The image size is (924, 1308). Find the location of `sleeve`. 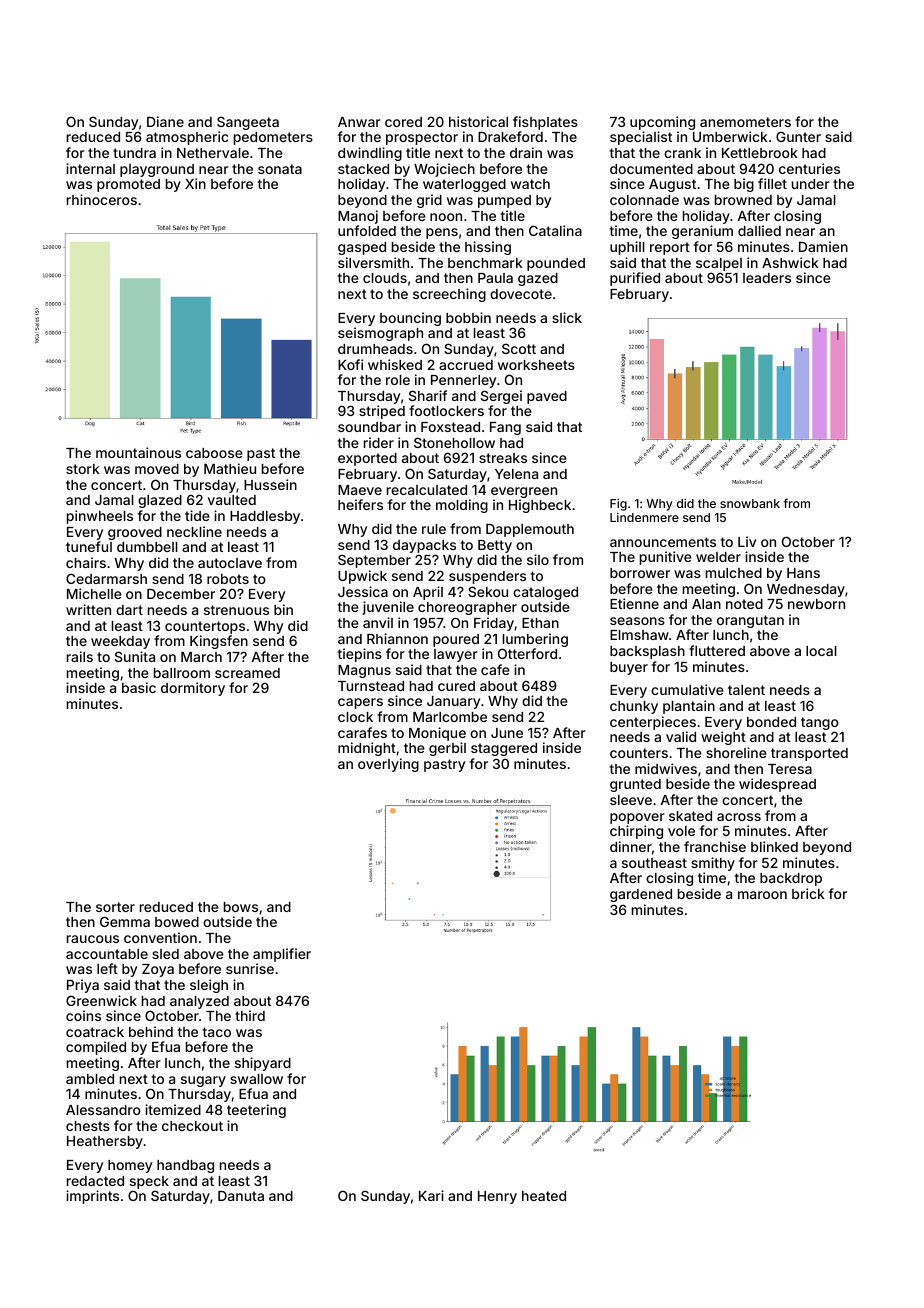

sleeve is located at coordinates (631, 800).
